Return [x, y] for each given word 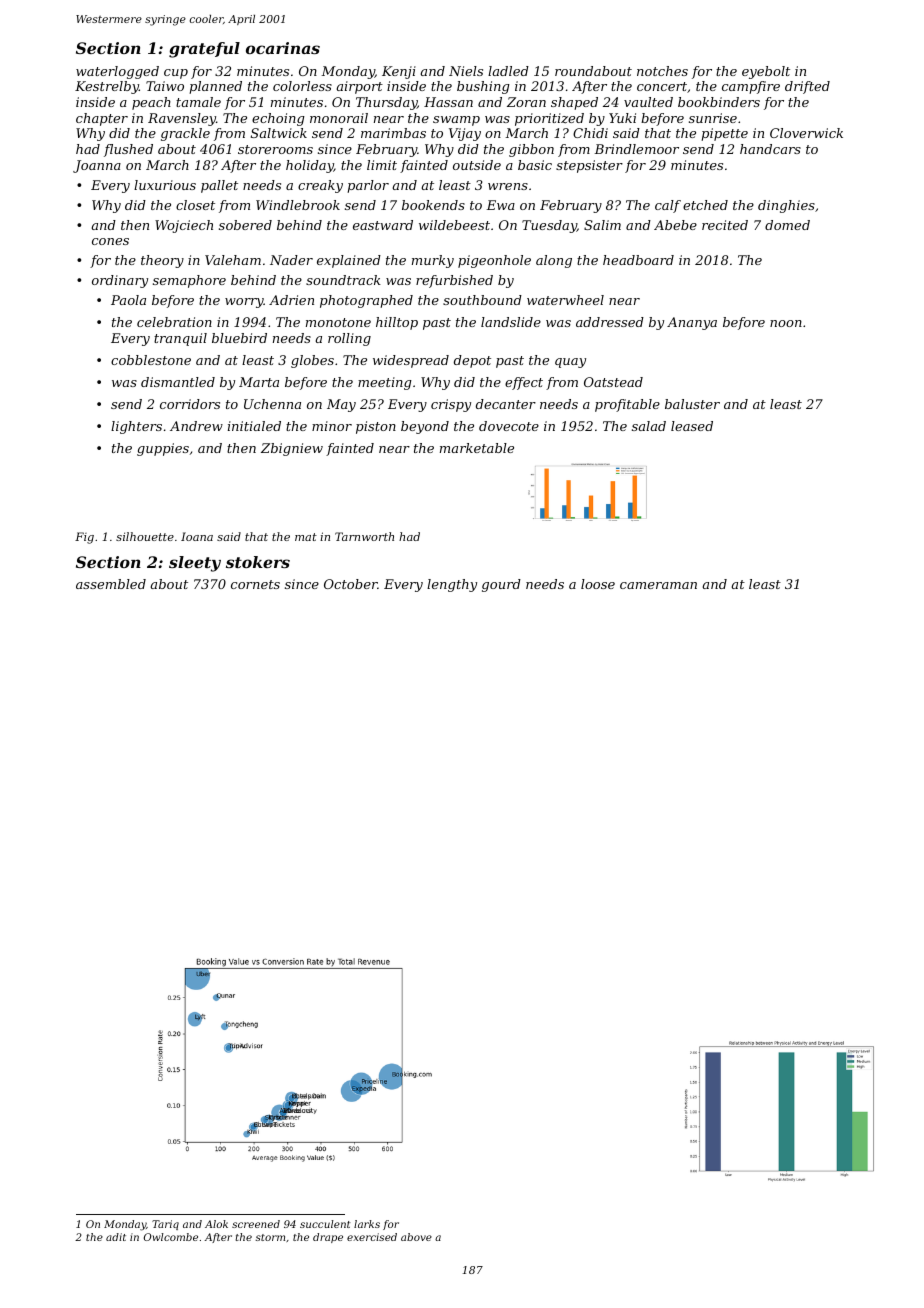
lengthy [452, 585]
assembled [111, 584]
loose [598, 584]
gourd [501, 585]
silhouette [145, 536]
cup [176, 74]
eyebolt [766, 72]
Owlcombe [171, 1237]
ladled [508, 71]
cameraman [658, 585]
